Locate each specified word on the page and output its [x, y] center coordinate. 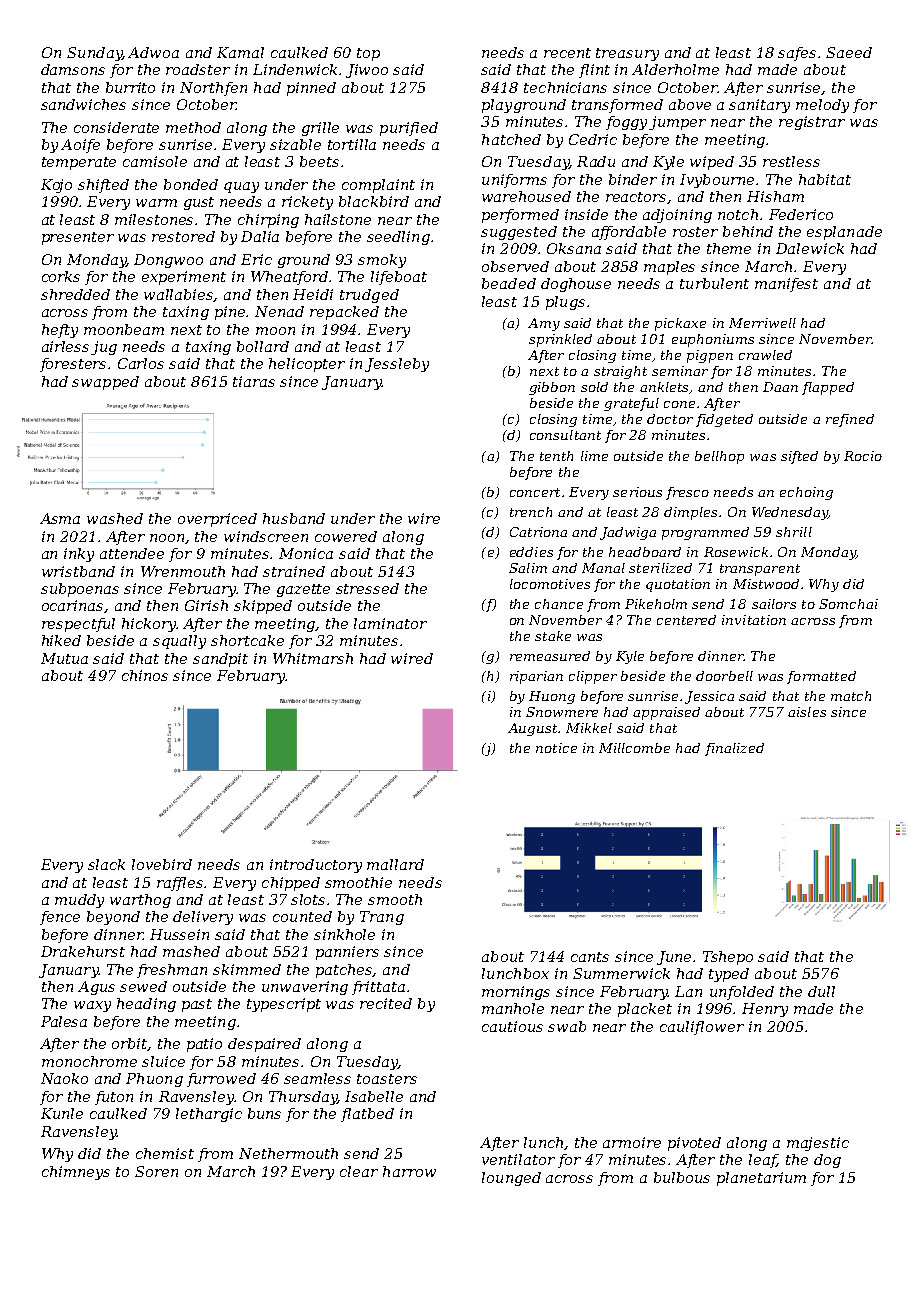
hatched [511, 139]
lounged [511, 1179]
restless [791, 161]
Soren [156, 1171]
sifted [799, 457]
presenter [78, 238]
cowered [346, 536]
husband [294, 518]
